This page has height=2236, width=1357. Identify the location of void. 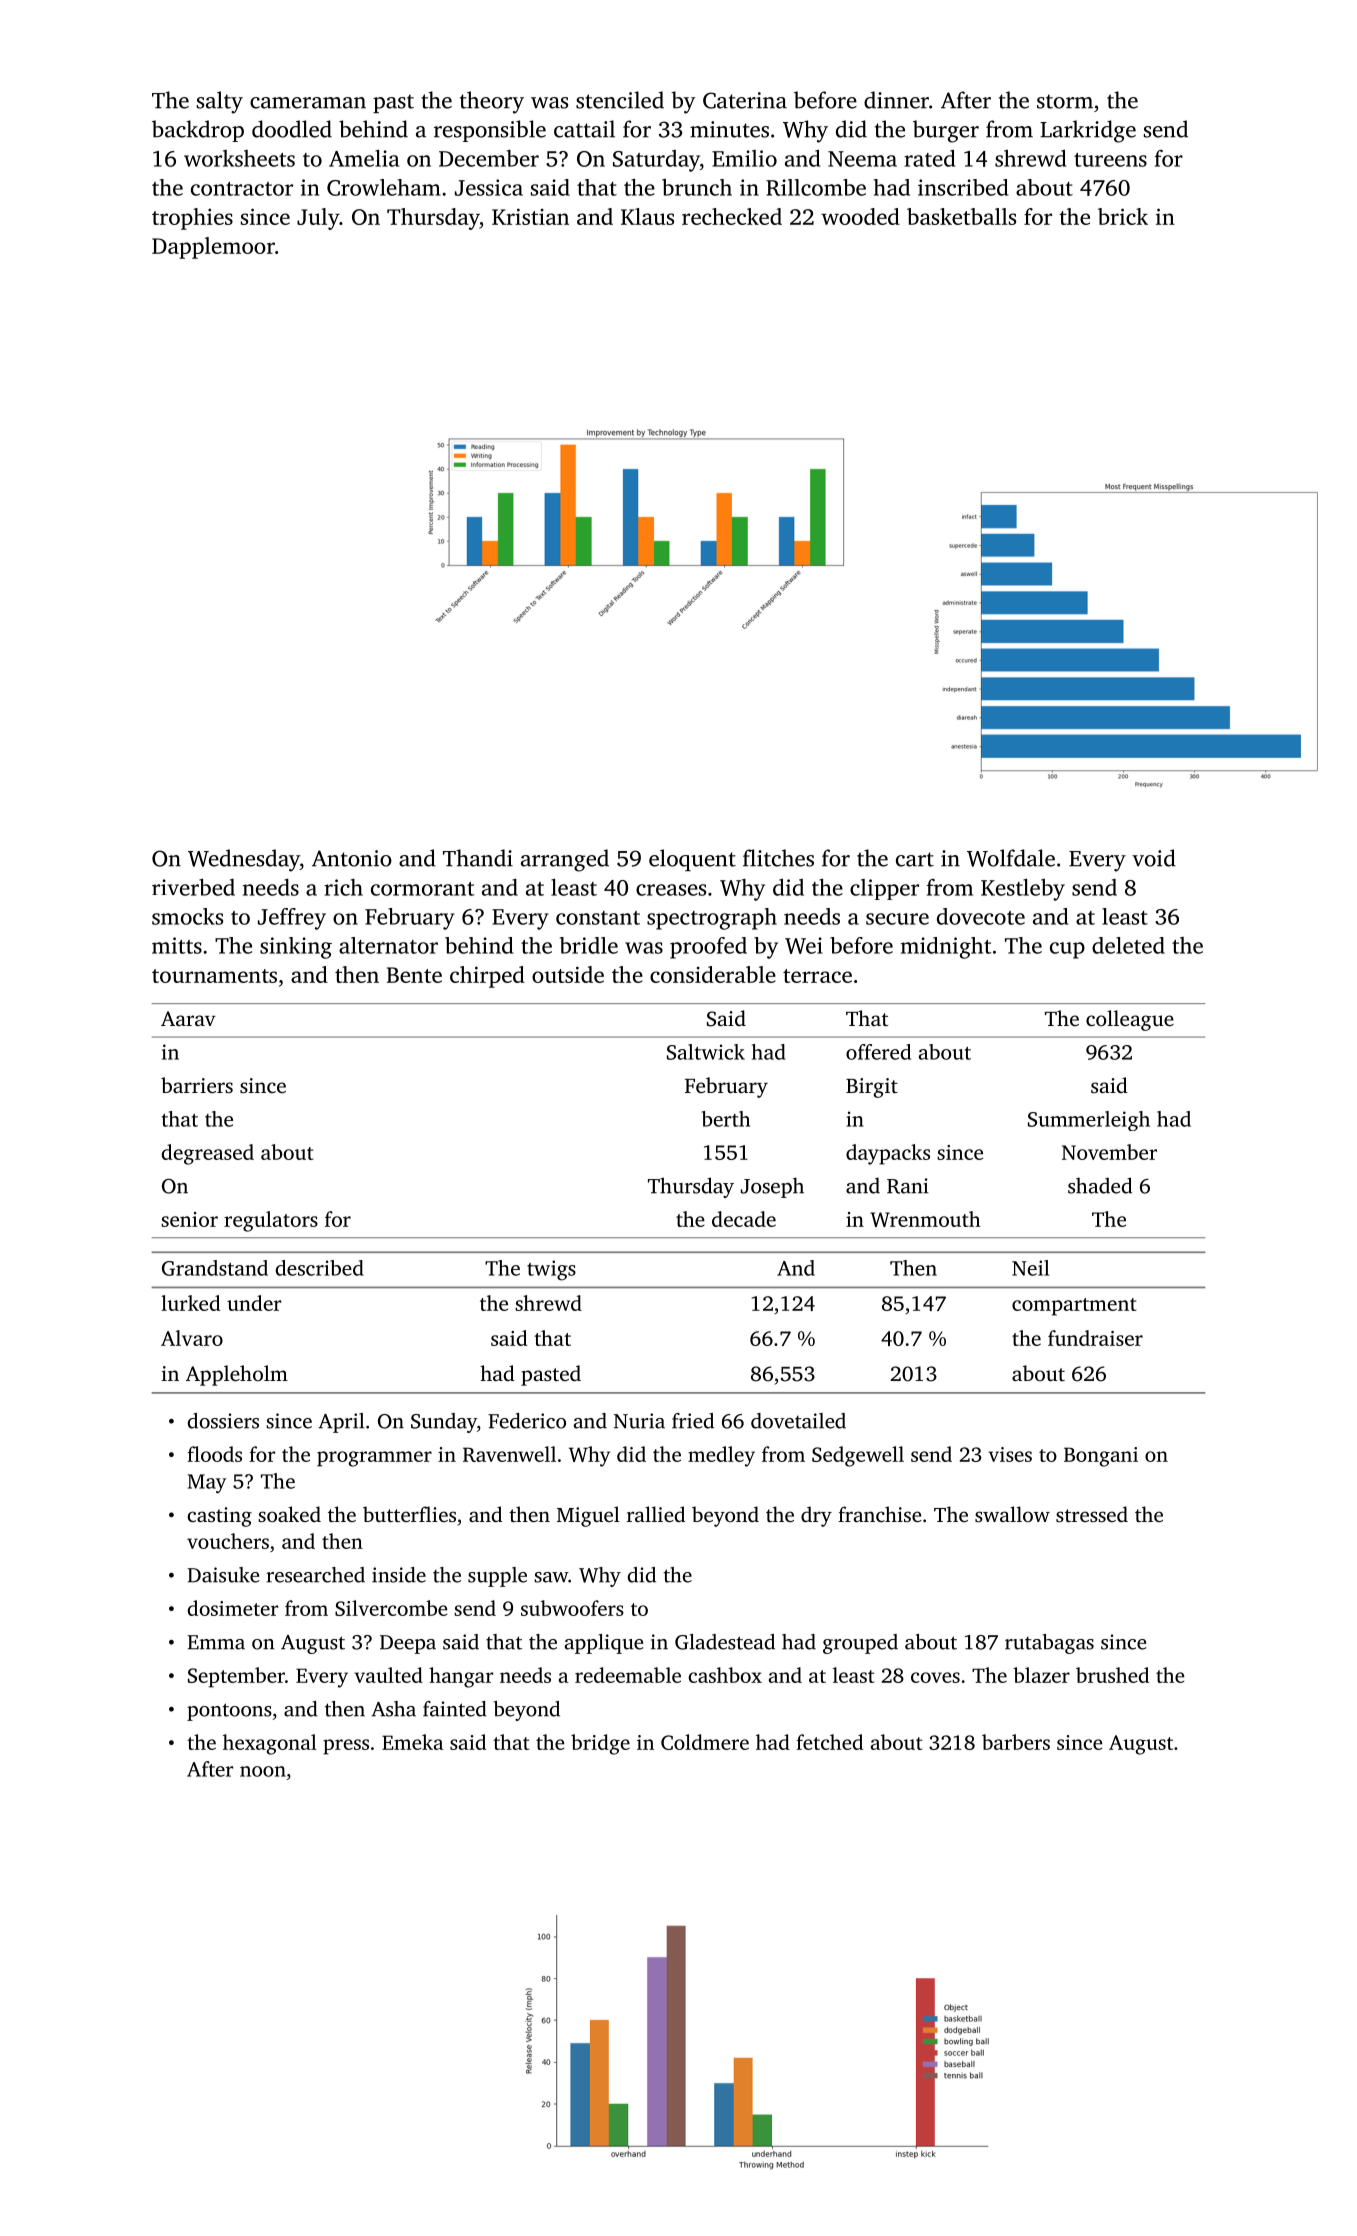
(1154, 858).
